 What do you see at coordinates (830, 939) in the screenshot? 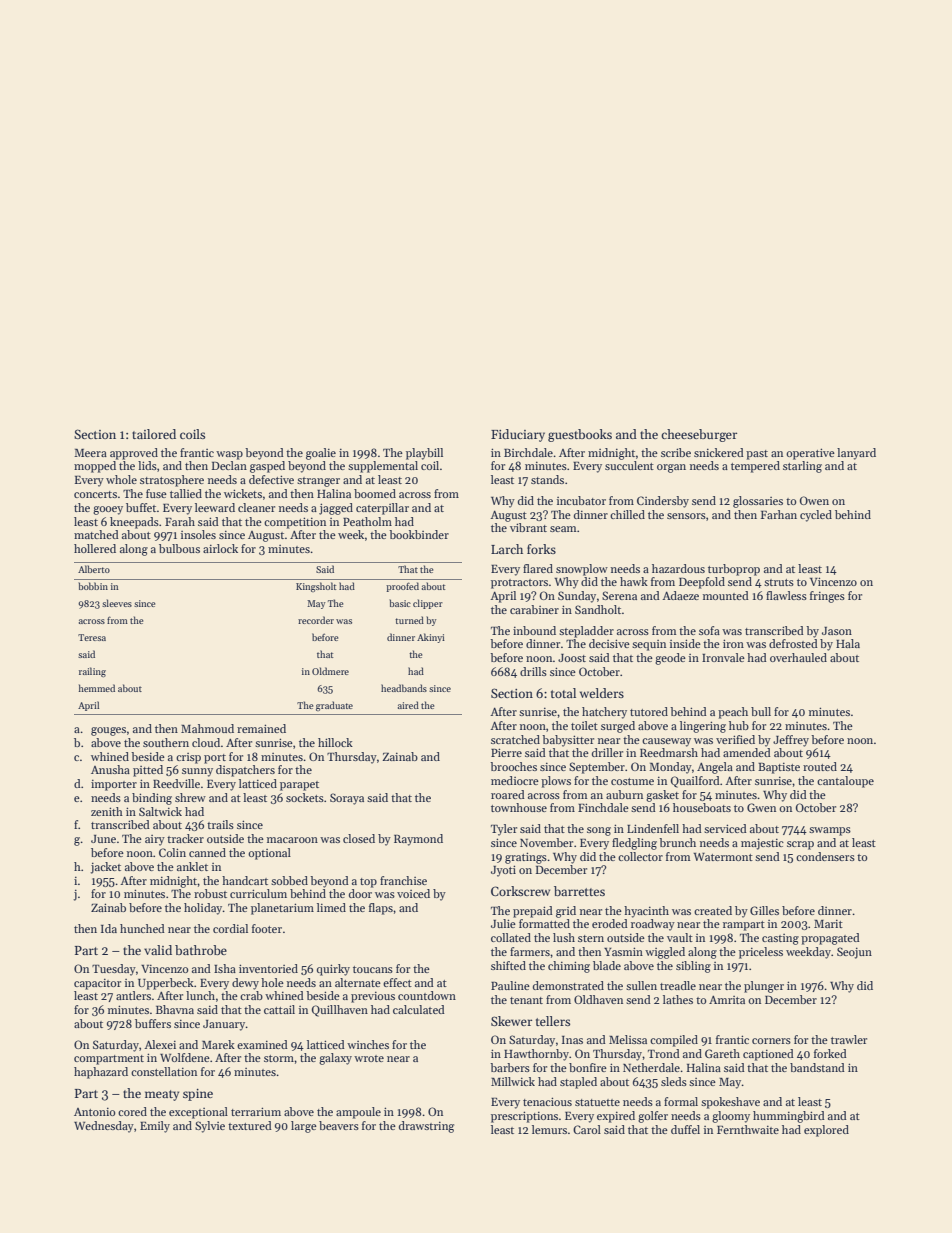
I see `propagated` at bounding box center [830, 939].
